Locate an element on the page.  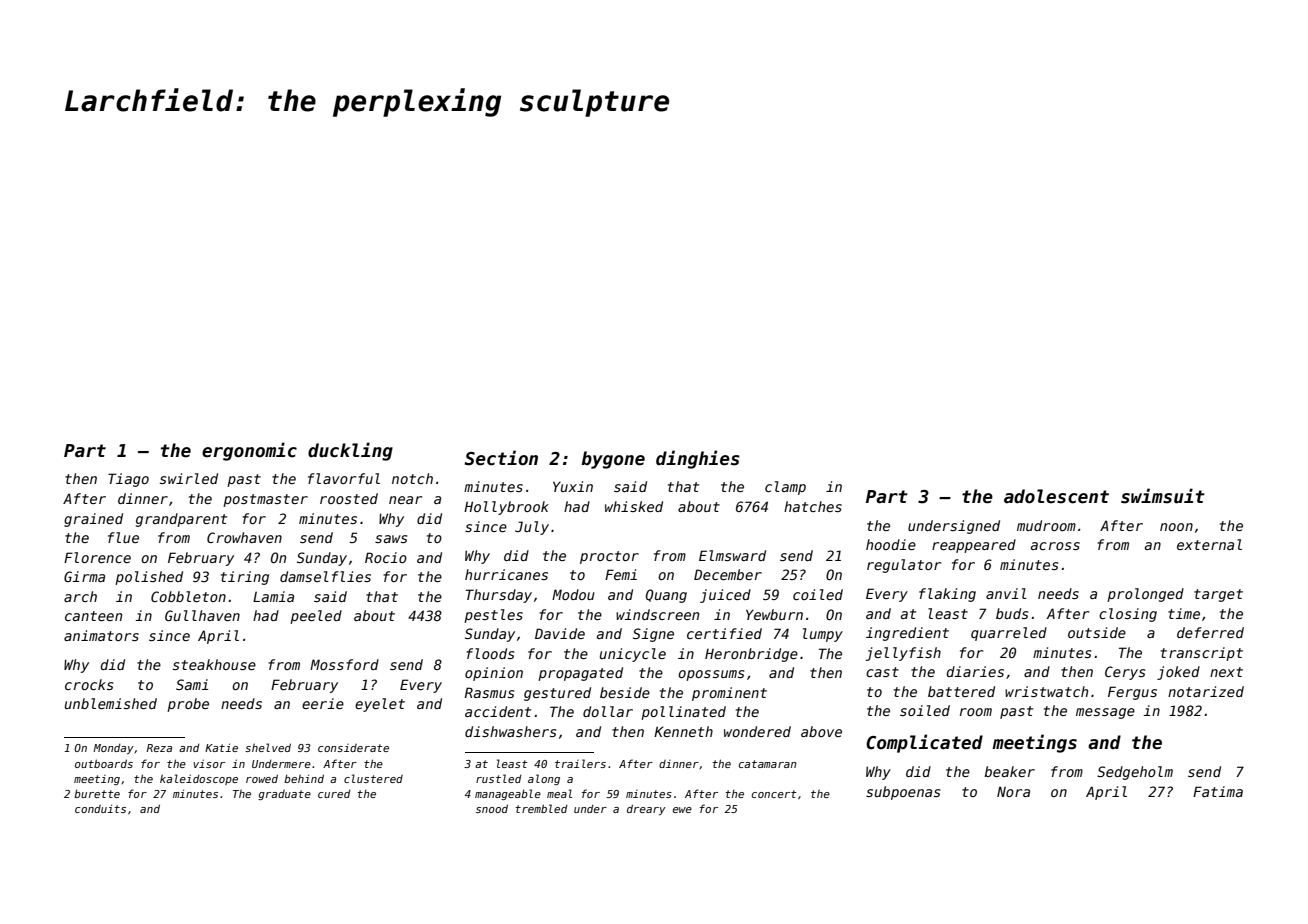
crocks is located at coordinates (89, 684).
